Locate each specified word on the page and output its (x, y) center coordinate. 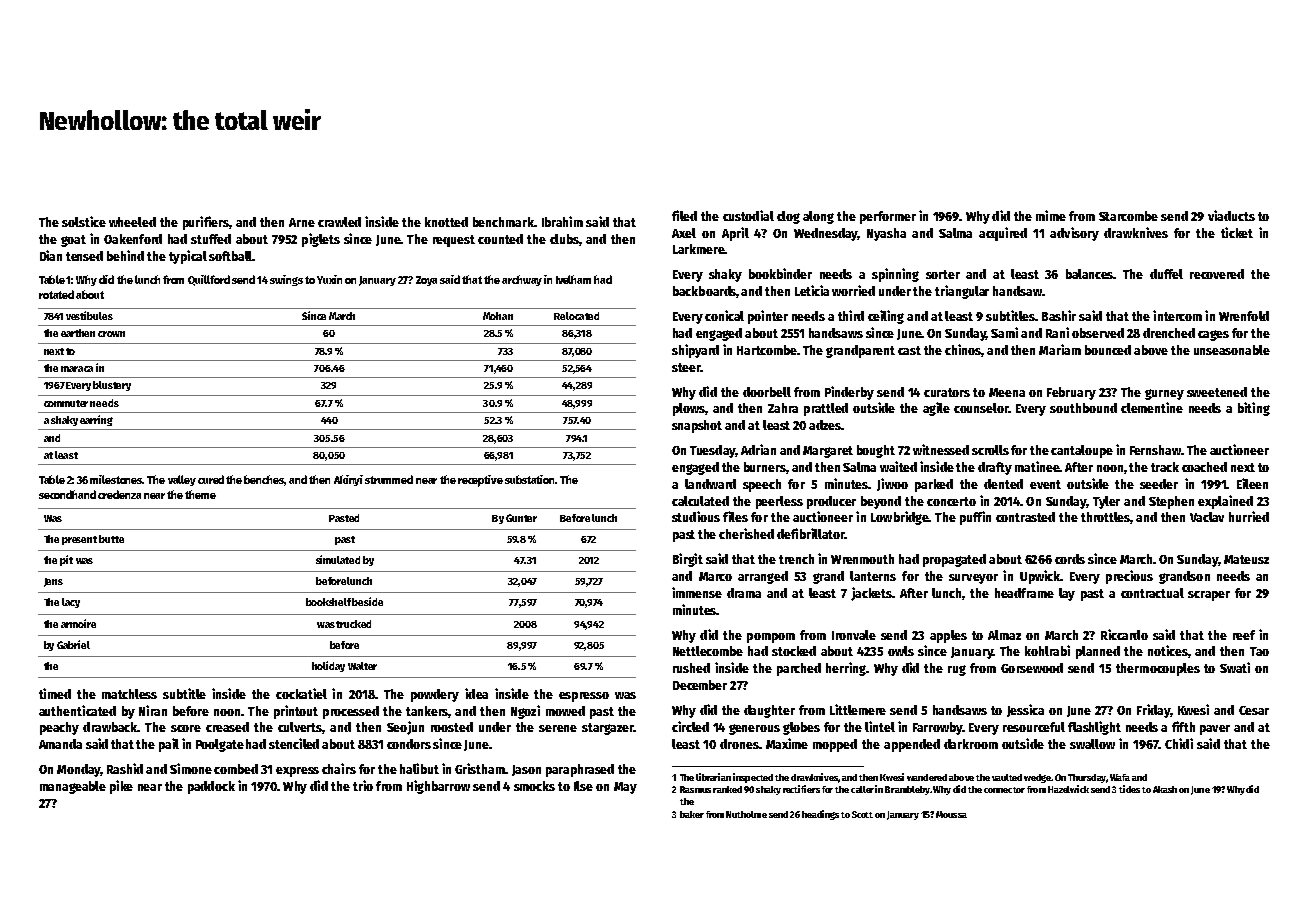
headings (820, 815)
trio (363, 785)
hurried (1249, 516)
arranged (763, 577)
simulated (338, 559)
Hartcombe (767, 350)
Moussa (951, 814)
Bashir (1059, 315)
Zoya (426, 281)
